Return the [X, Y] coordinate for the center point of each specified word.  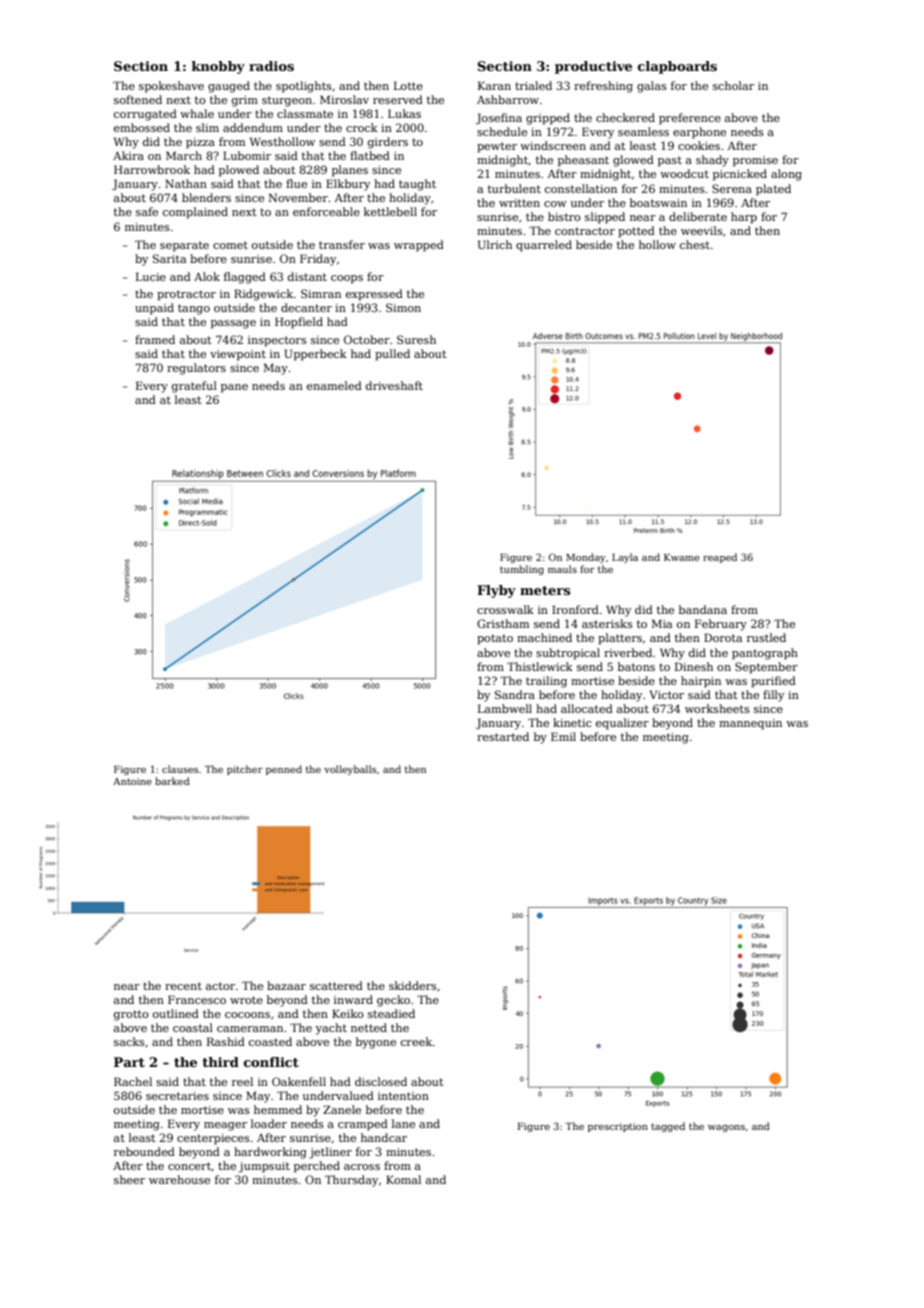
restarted [503, 736]
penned [284, 770]
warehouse [179, 1179]
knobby [218, 67]
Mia [662, 623]
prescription [618, 1127]
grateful [194, 387]
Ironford [575, 609]
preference [690, 119]
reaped [720, 558]
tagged [668, 1127]
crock [362, 127]
